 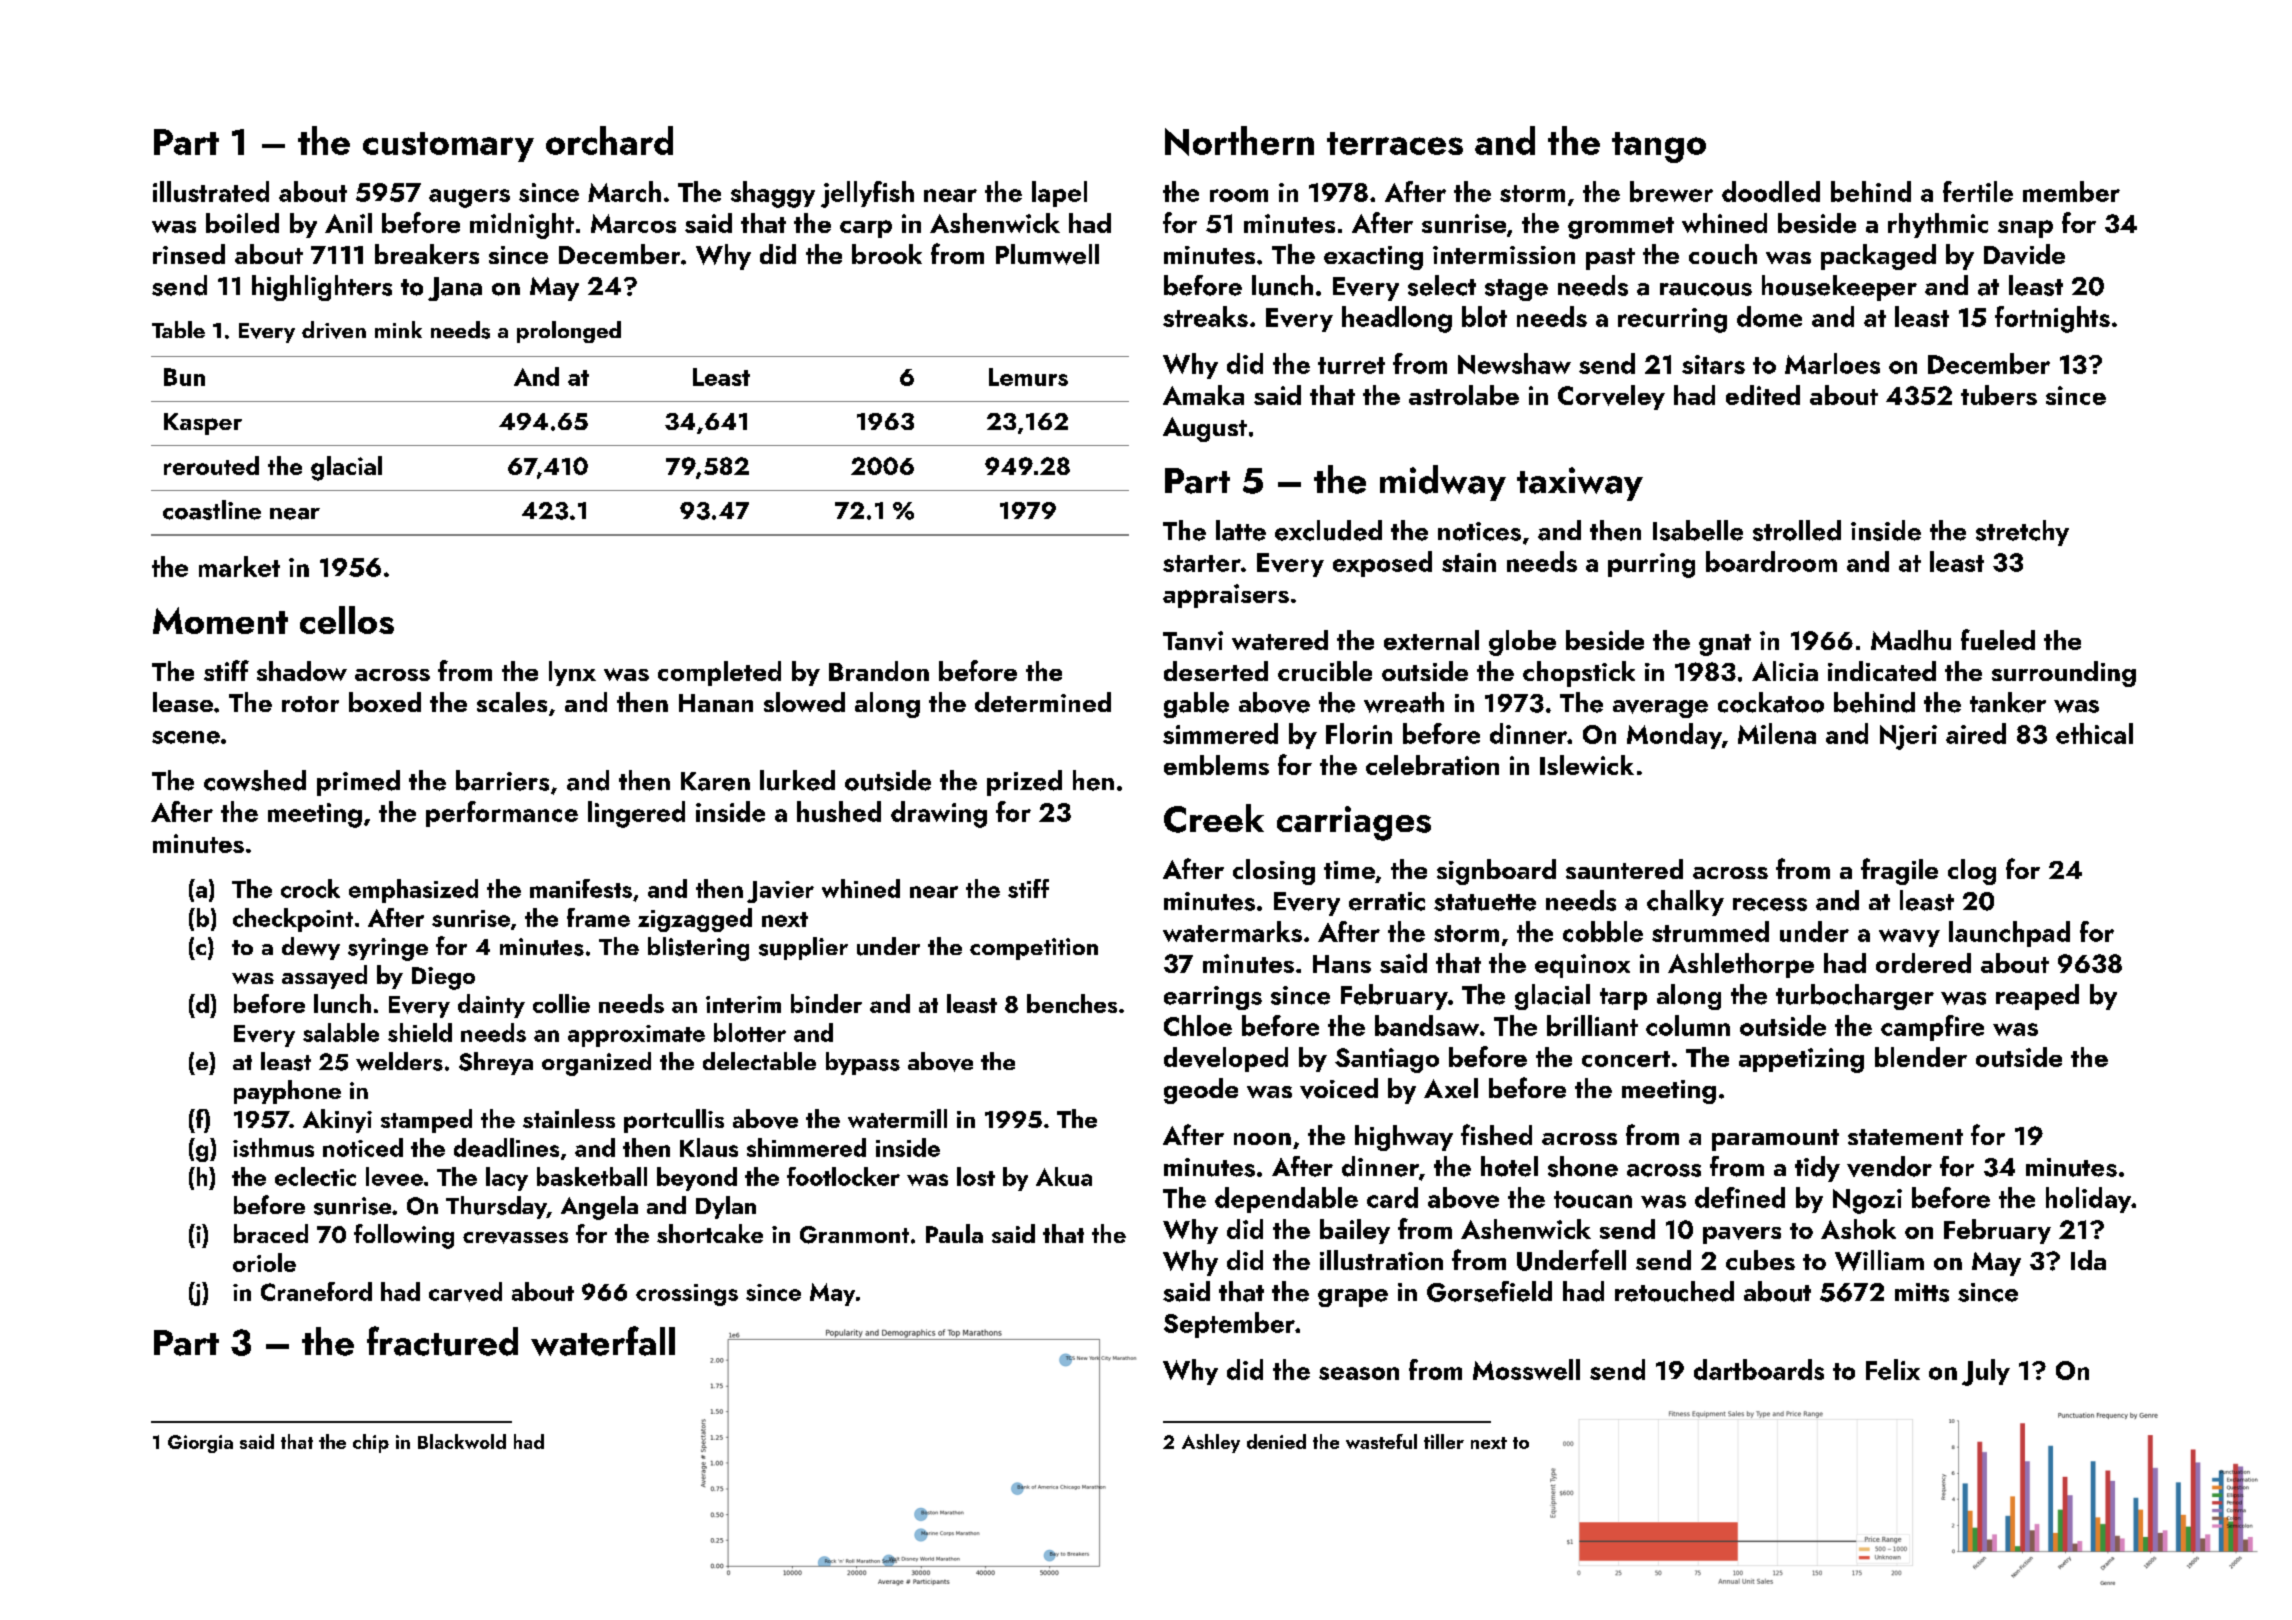 I want to click on Creek, so click(x=1214, y=818).
